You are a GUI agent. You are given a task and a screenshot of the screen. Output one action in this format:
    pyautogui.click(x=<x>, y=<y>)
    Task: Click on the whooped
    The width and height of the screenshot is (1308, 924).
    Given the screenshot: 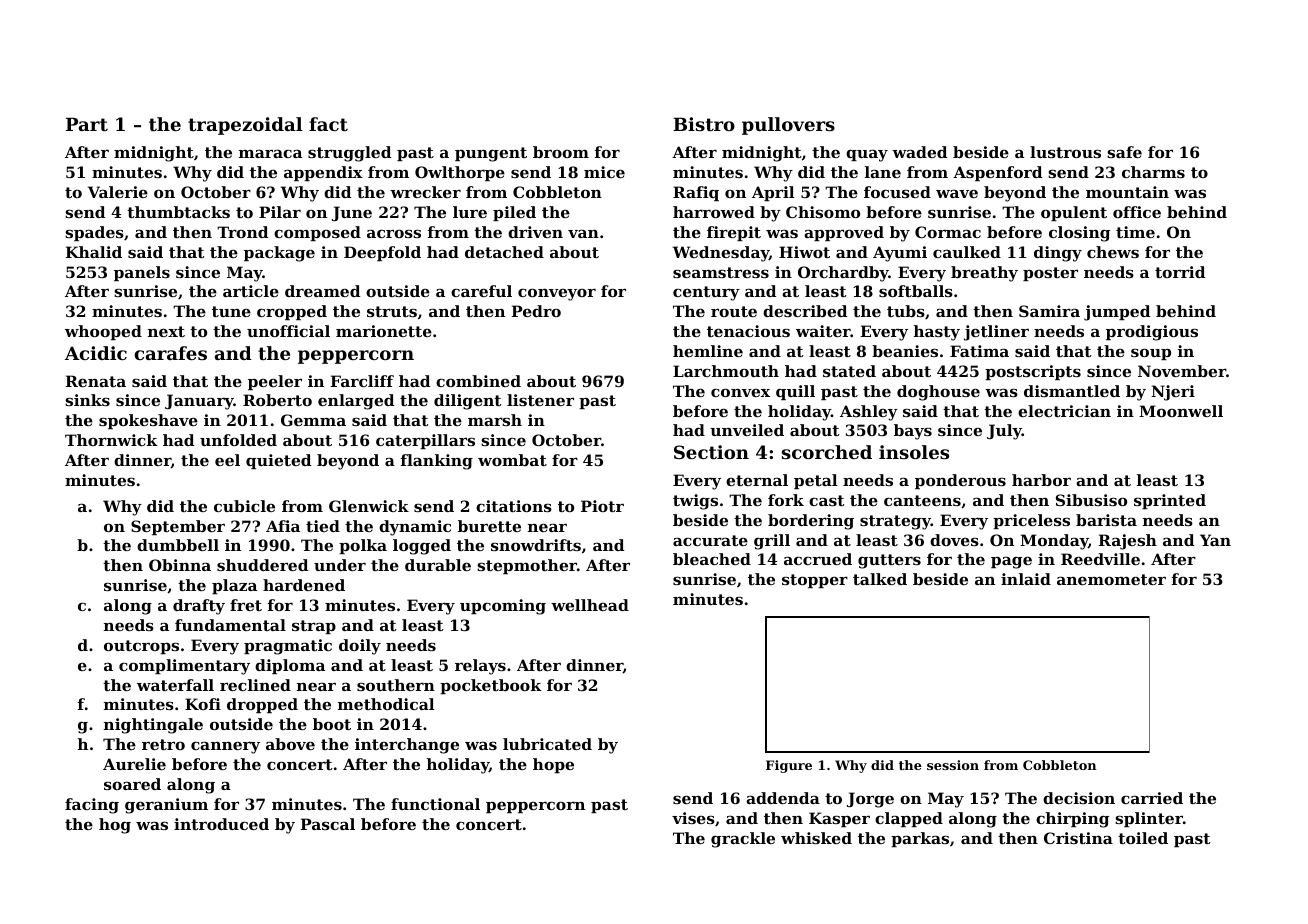 What is the action you would take?
    pyautogui.click(x=103, y=332)
